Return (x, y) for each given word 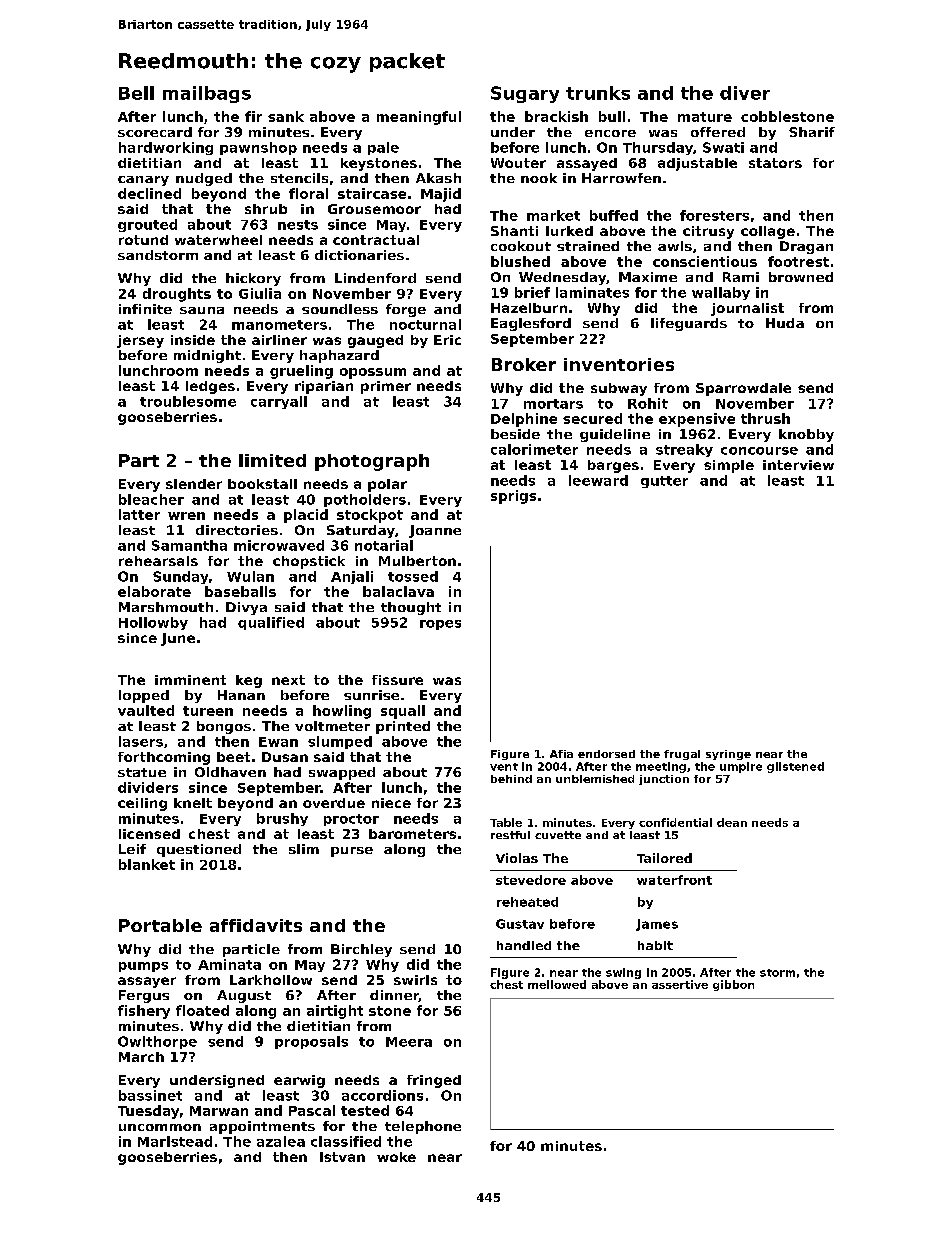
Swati (723, 147)
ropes (440, 625)
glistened (795, 767)
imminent (190, 680)
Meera (409, 1042)
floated (202, 1010)
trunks (598, 93)
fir (253, 116)
